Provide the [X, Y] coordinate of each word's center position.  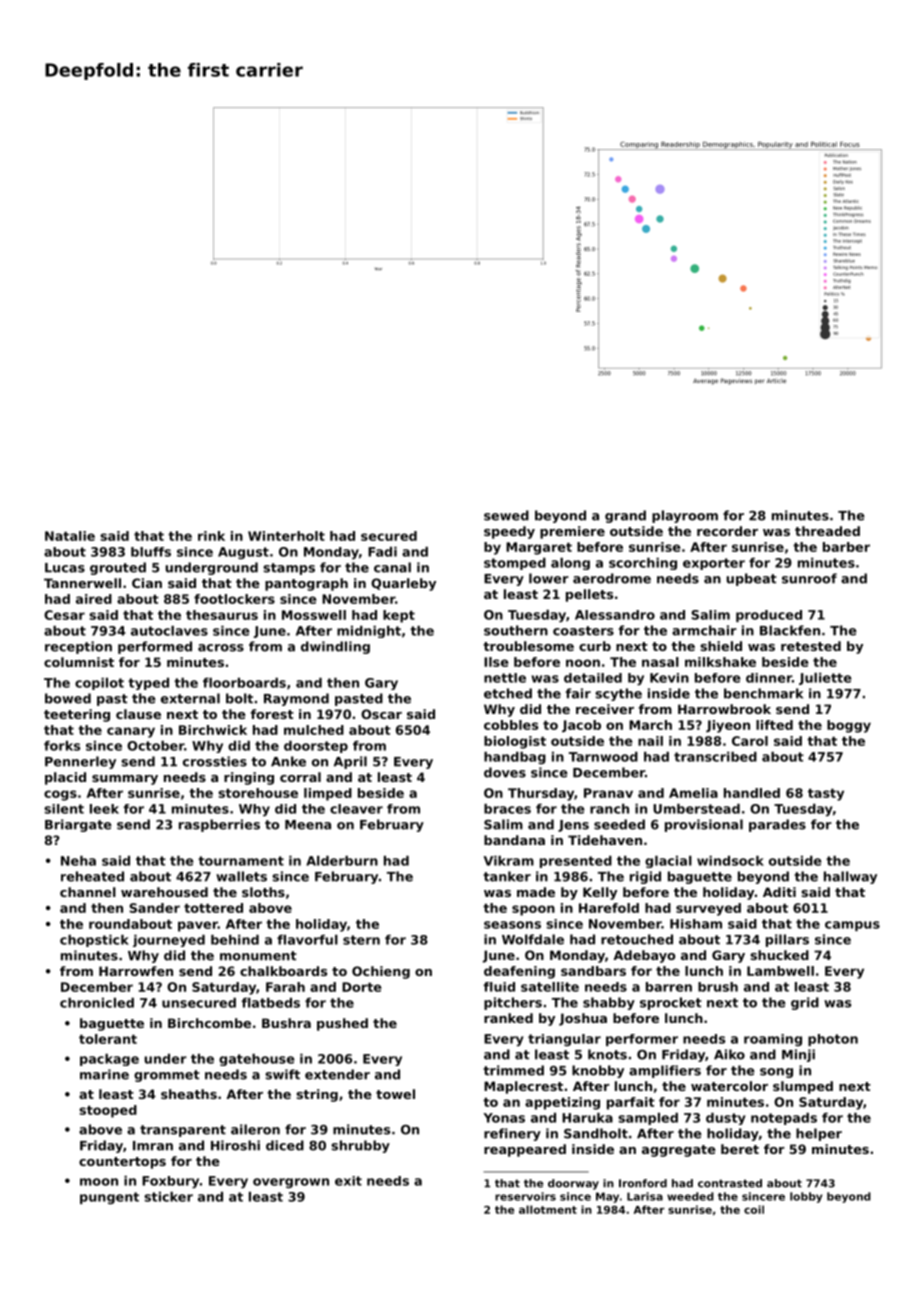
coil [754, 1209]
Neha [78, 861]
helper [819, 1134]
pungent [109, 1198]
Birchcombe [209, 1023]
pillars [787, 940]
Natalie [70, 536]
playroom [685, 516]
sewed [506, 515]
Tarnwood [603, 757]
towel [395, 1094]
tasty [826, 794]
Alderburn [342, 861]
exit [348, 1181]
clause [138, 714]
